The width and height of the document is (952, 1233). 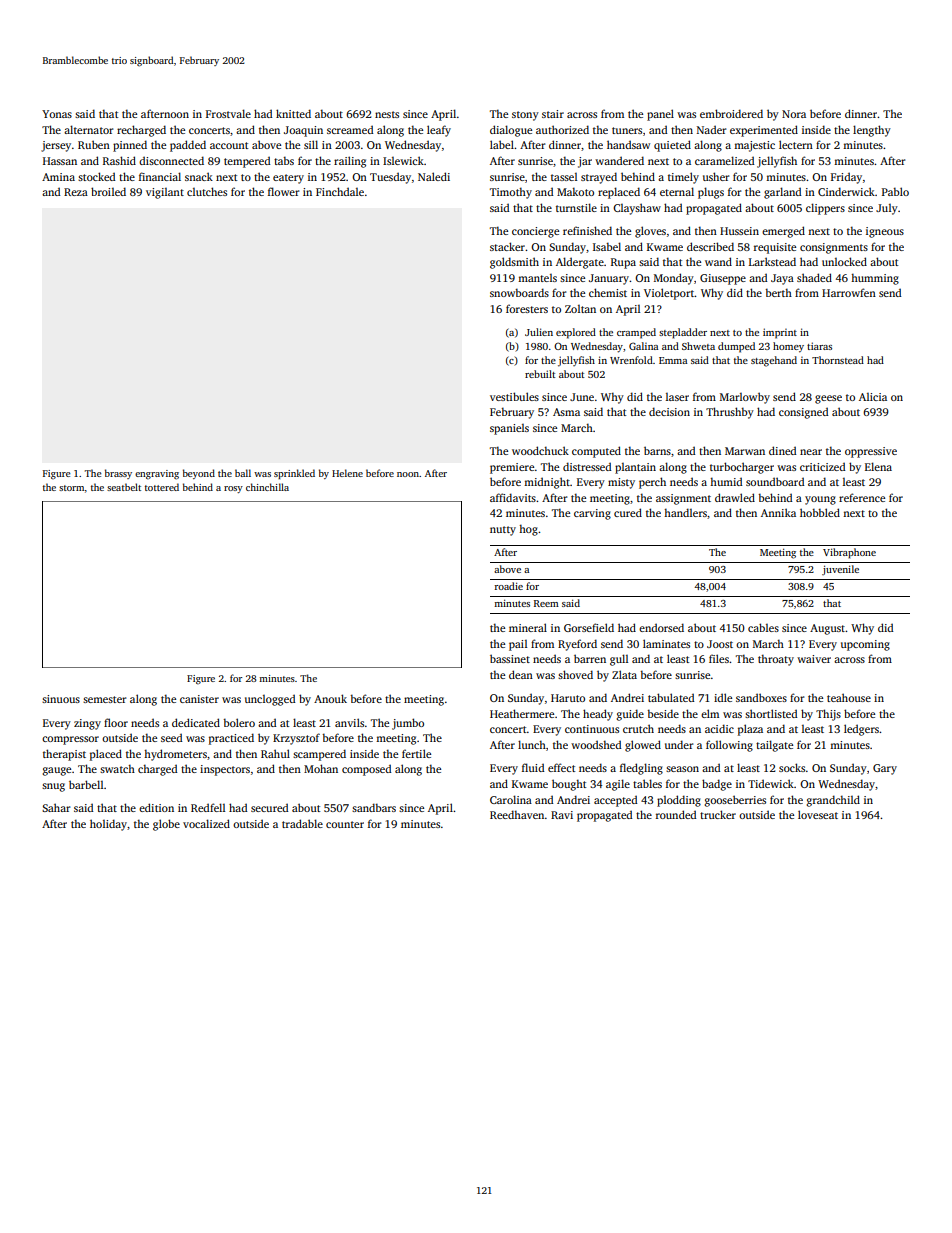 What do you see at coordinates (57, 114) in the document?
I see `Yonas` at bounding box center [57, 114].
